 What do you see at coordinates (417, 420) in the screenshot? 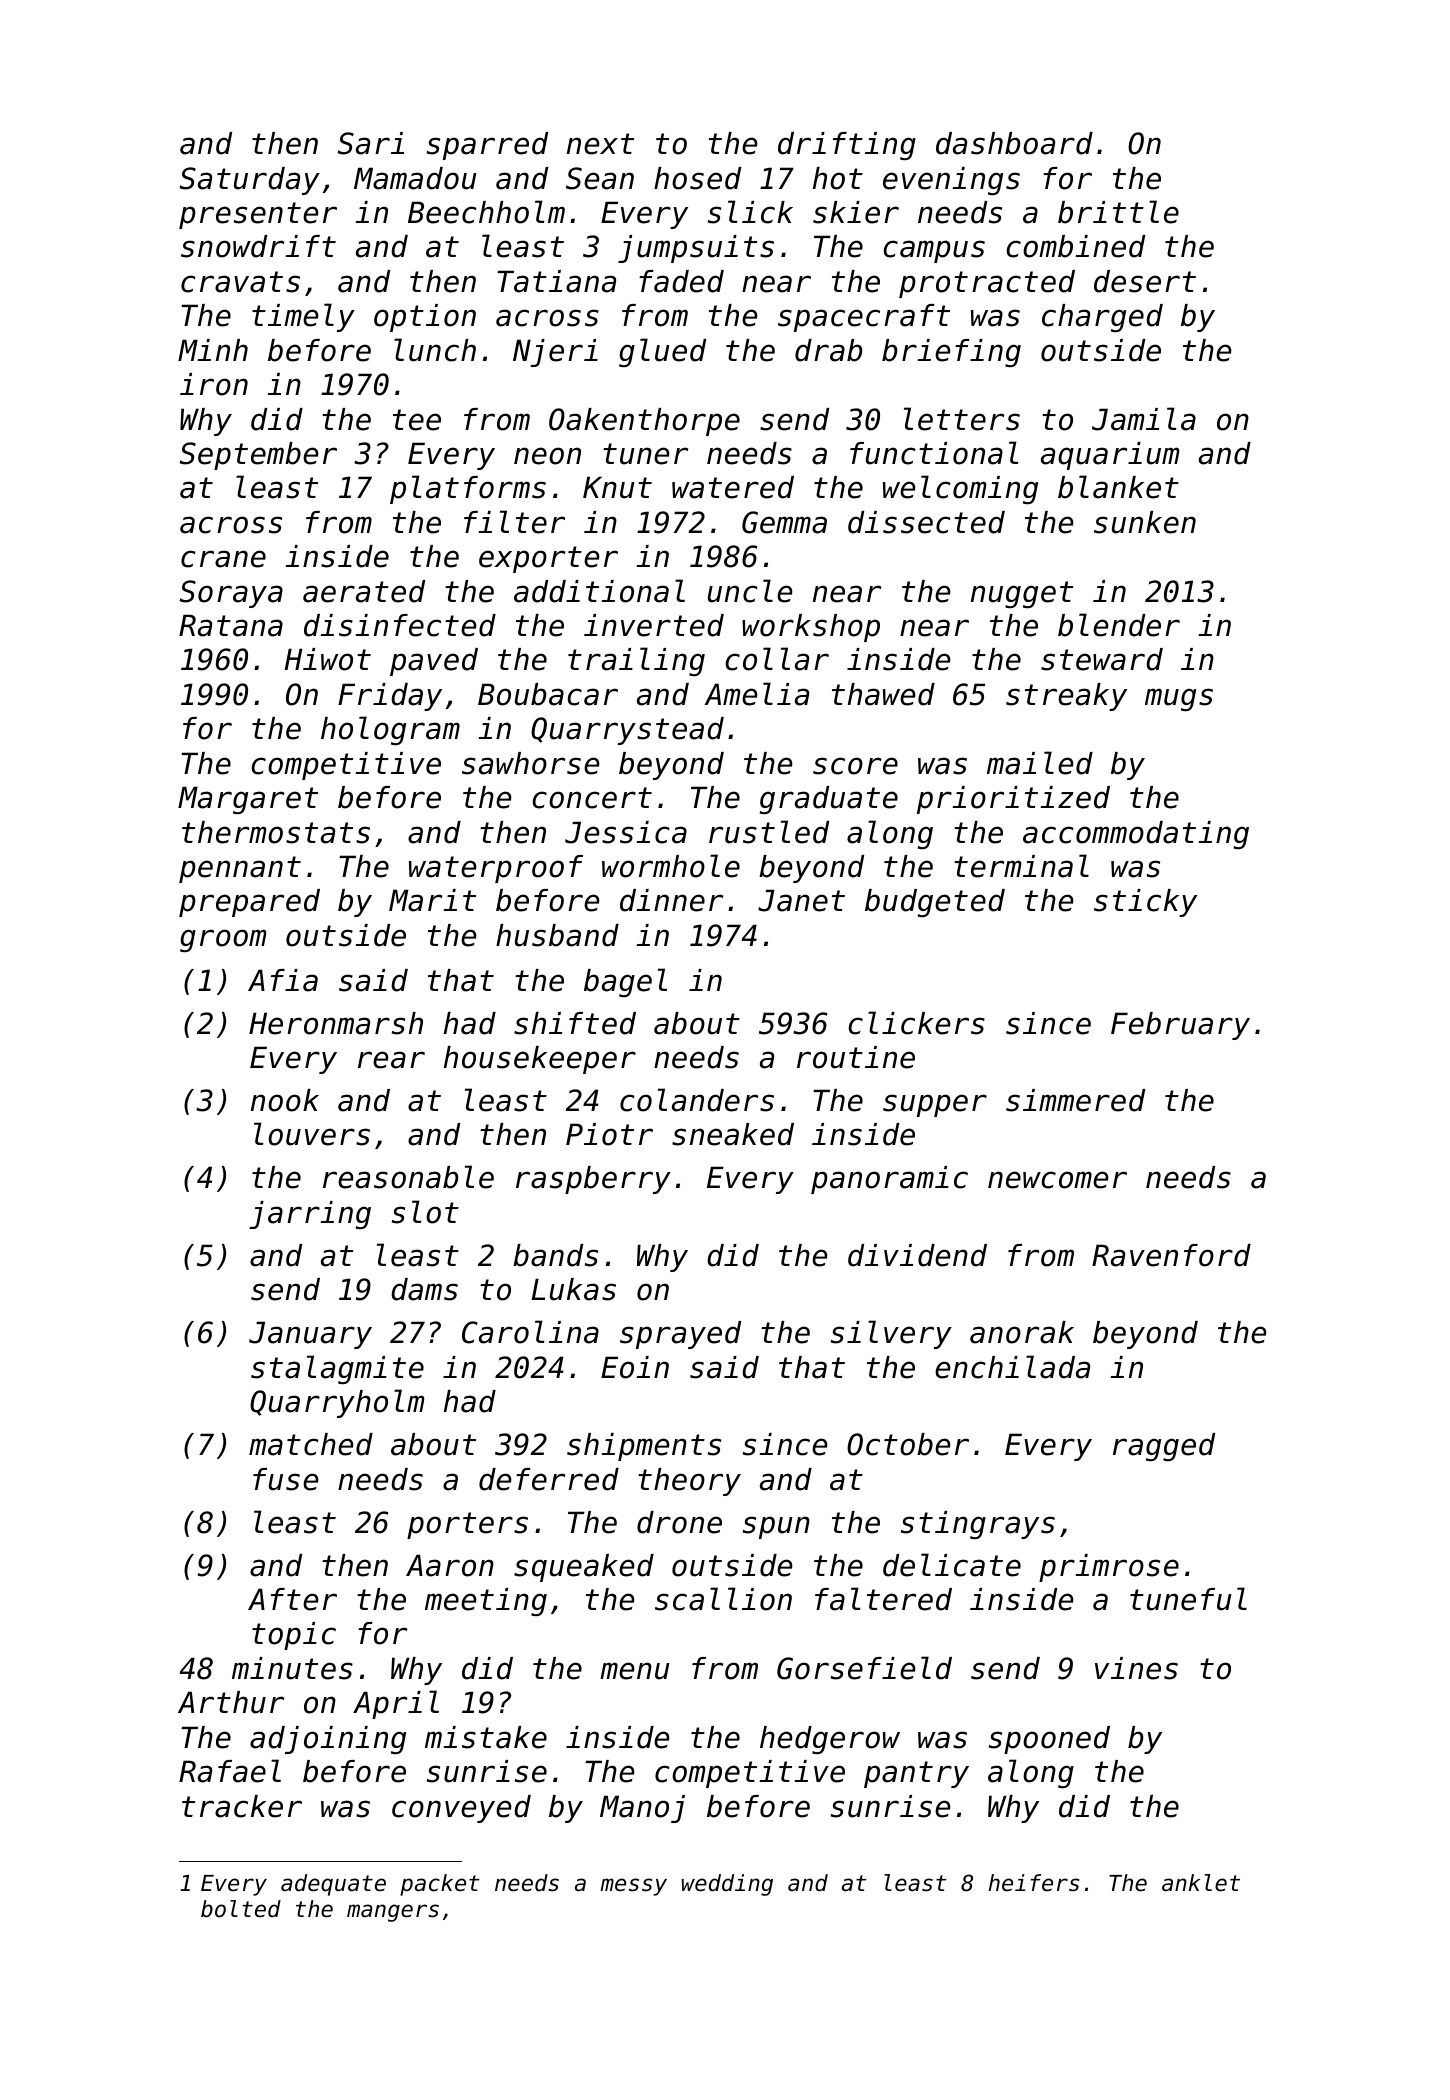
I see `tee` at bounding box center [417, 420].
